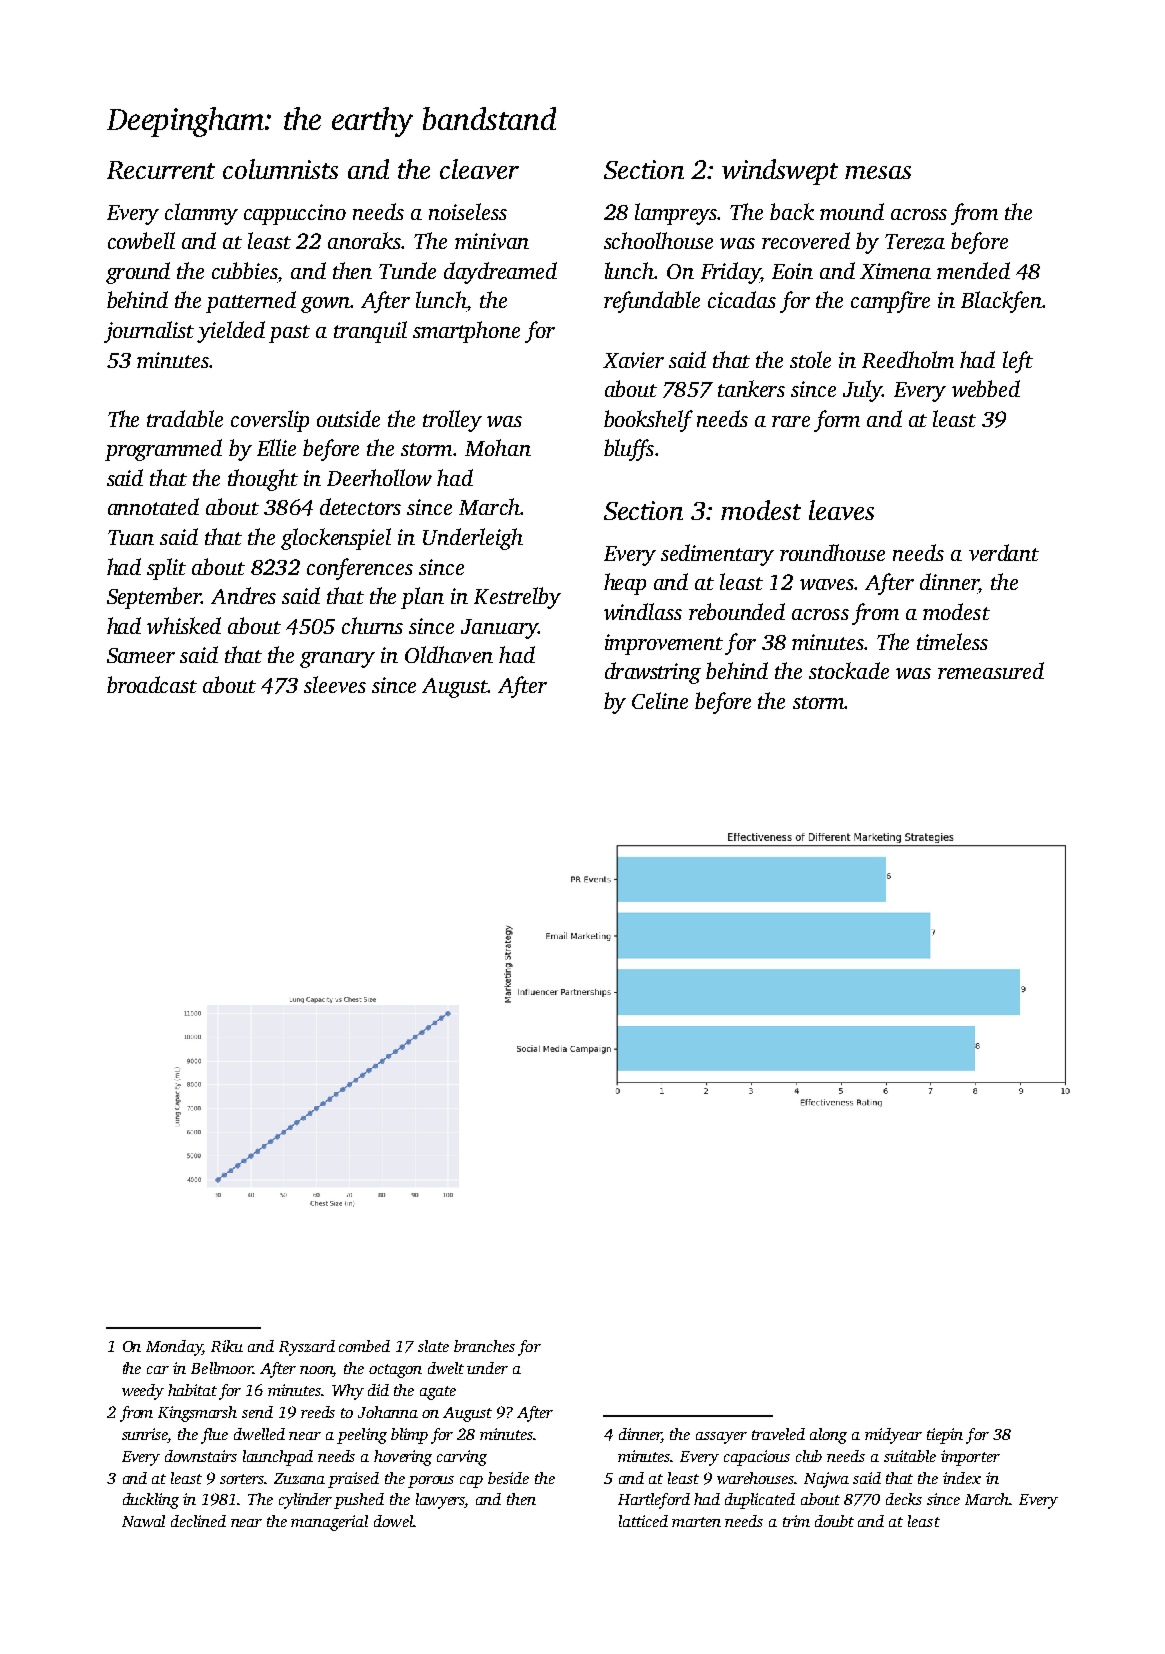 This screenshot has width=1165, height=1654. Describe the element at coordinates (828, 1436) in the screenshot. I see `along` at that location.
